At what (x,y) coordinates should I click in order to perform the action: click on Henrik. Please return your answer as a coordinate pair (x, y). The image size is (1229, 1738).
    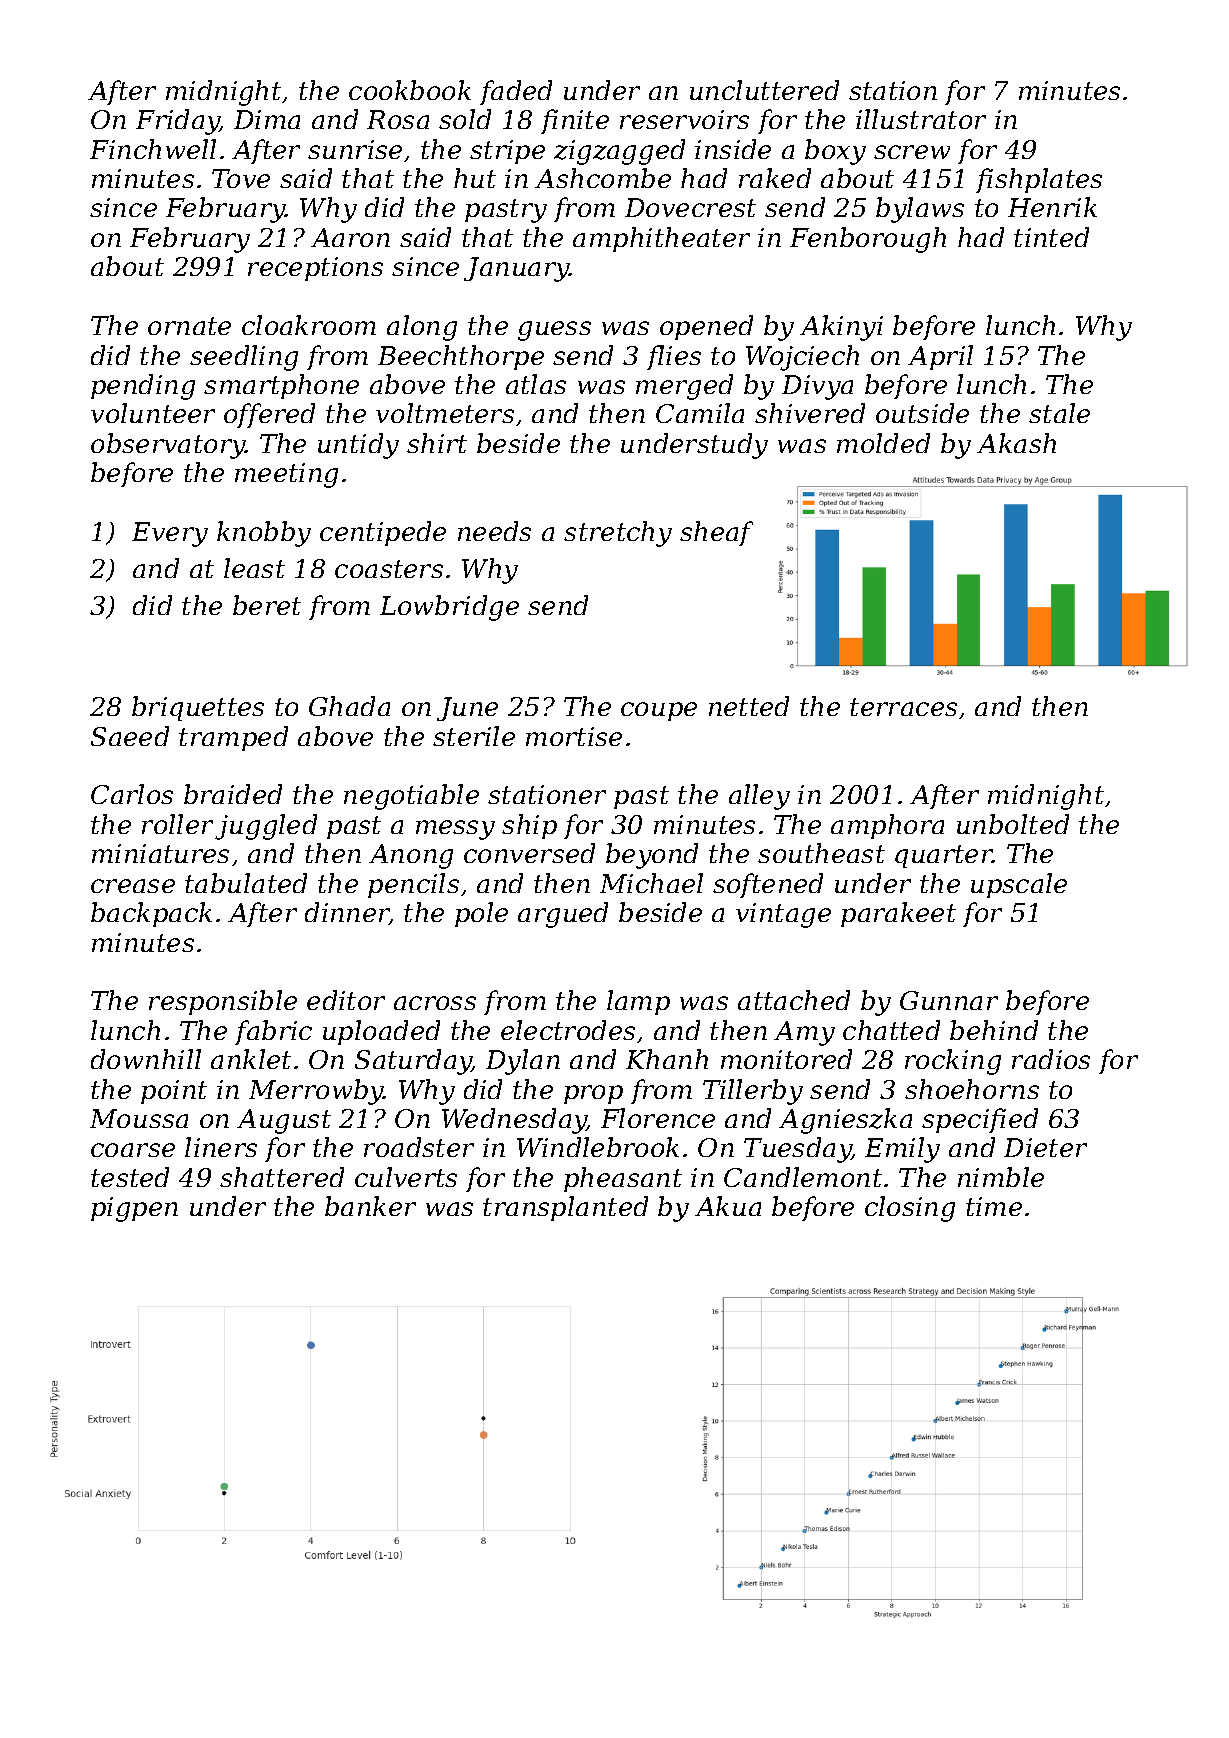
    Looking at the image, I should click on (1052, 207).
